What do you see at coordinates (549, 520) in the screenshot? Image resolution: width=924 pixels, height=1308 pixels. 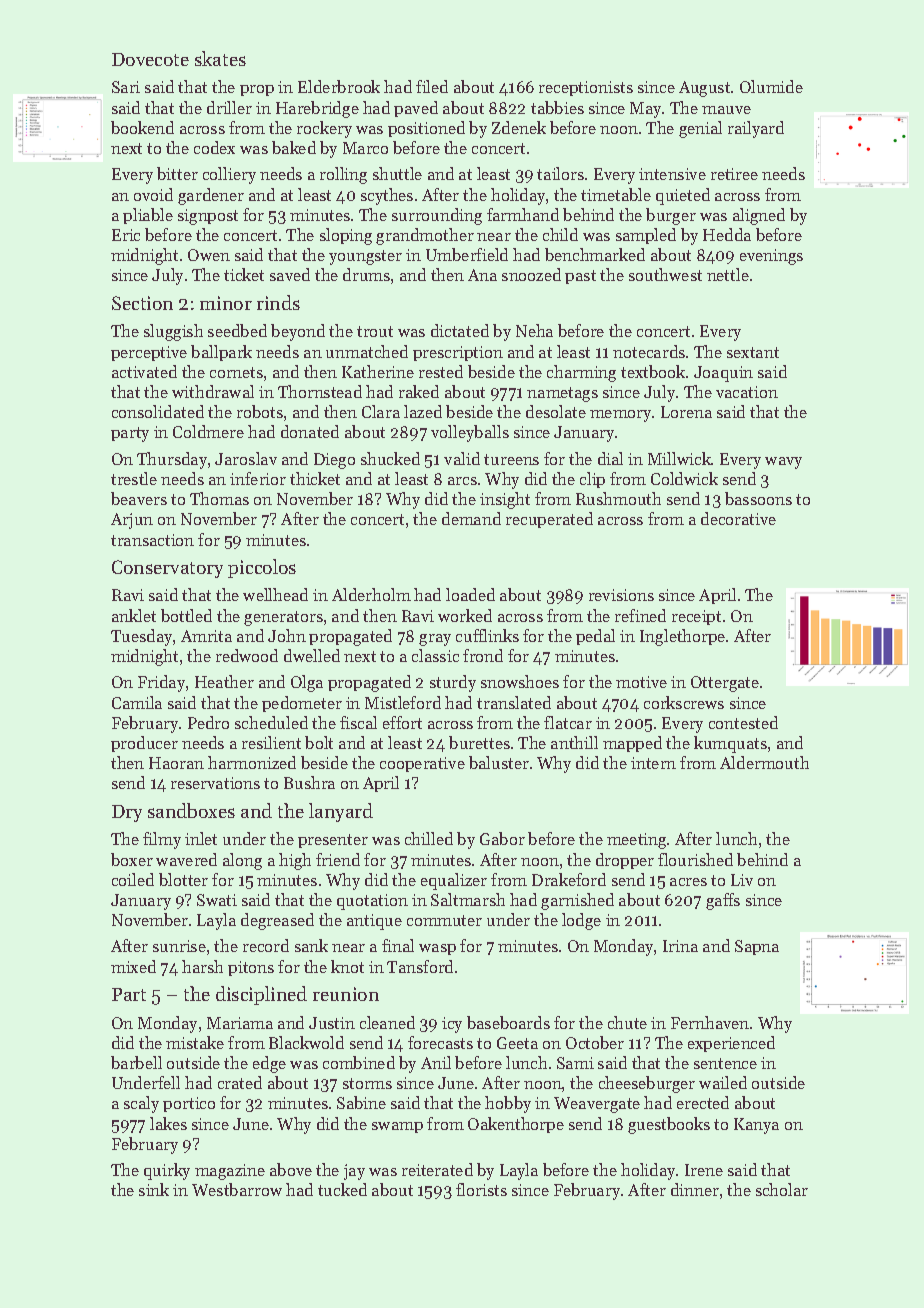 I see `recuperated` at bounding box center [549, 520].
